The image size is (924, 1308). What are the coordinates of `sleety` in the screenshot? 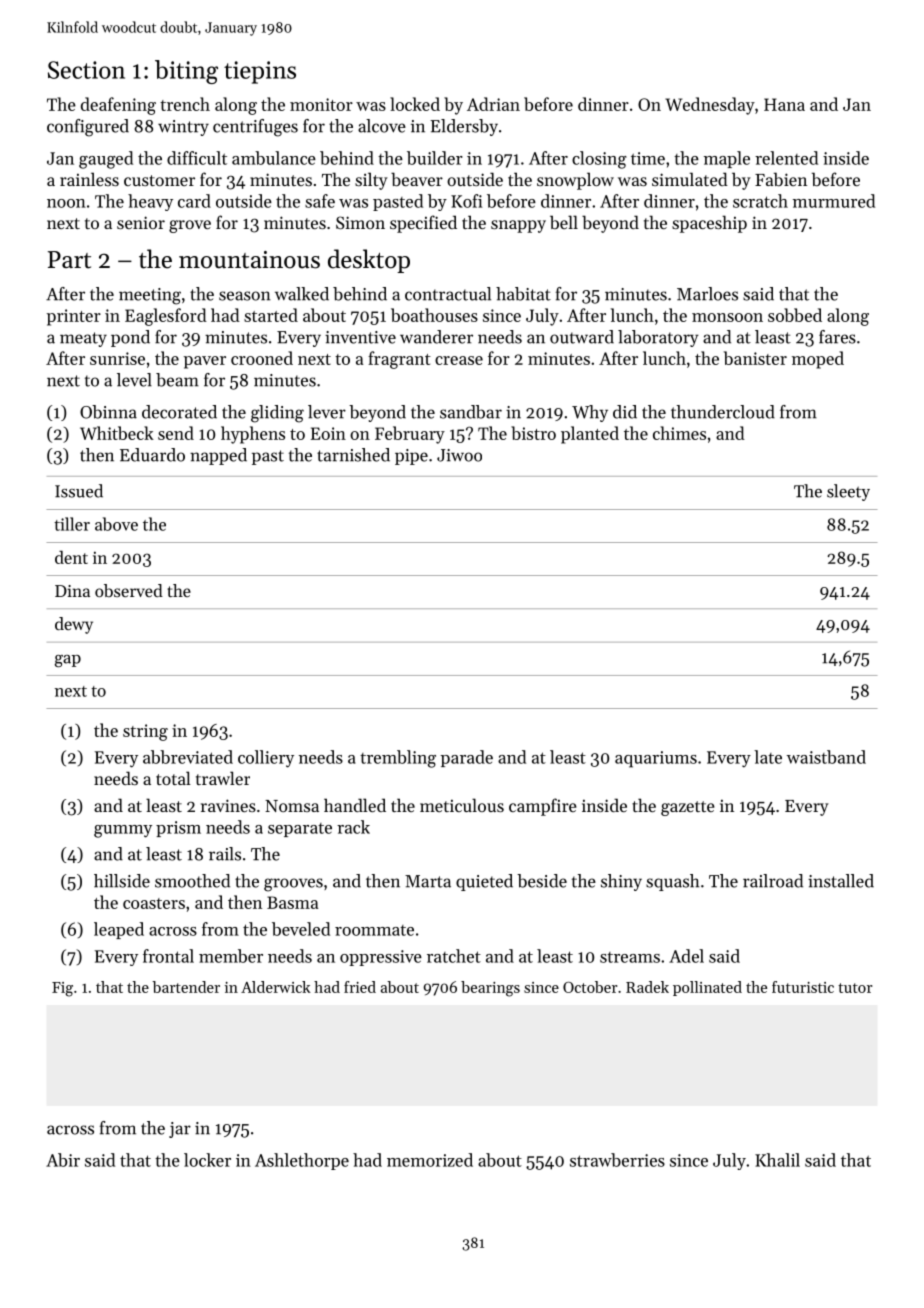 It's located at (848, 492).
